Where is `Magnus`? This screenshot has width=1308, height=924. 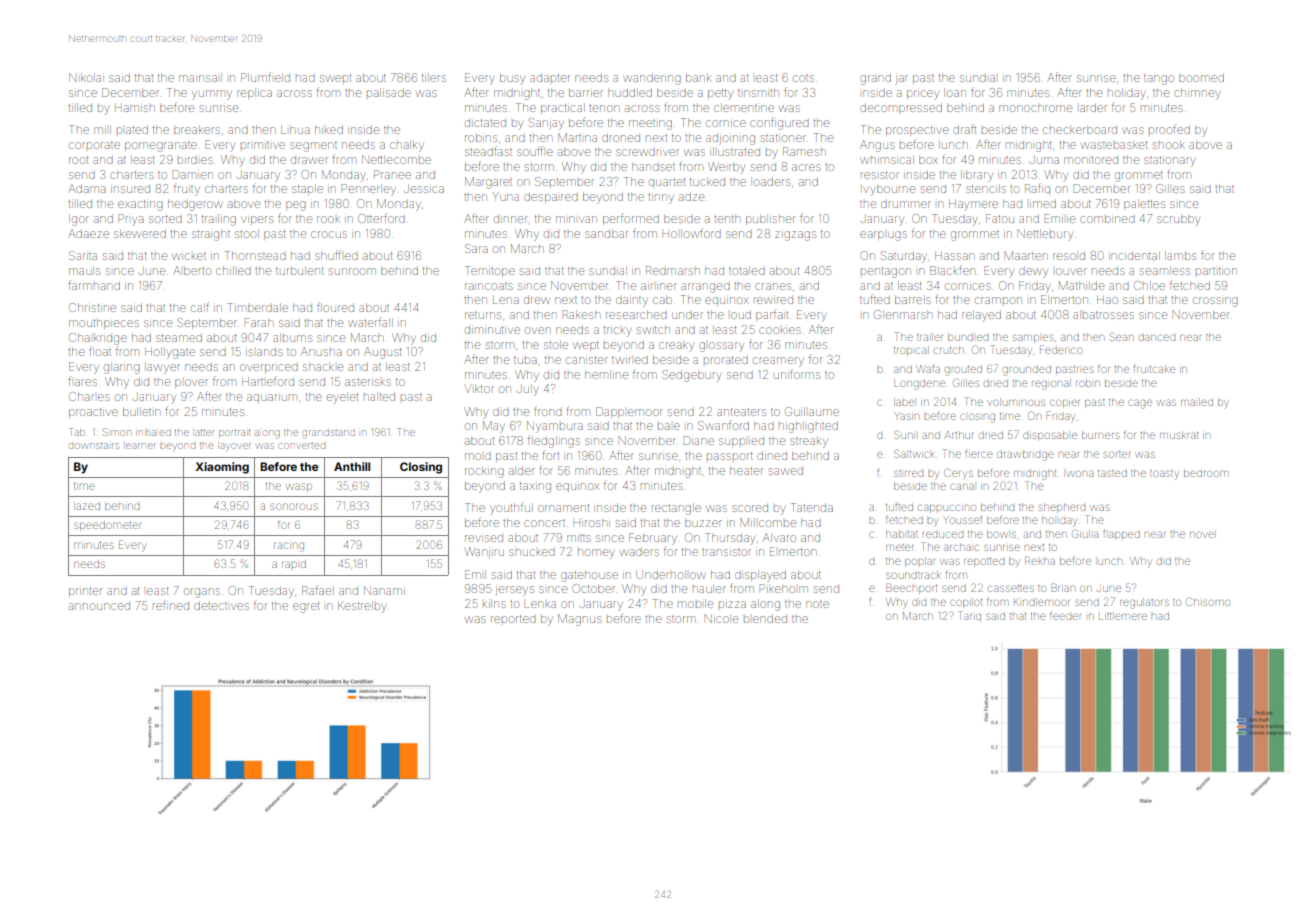 Magnus is located at coordinates (580, 620).
